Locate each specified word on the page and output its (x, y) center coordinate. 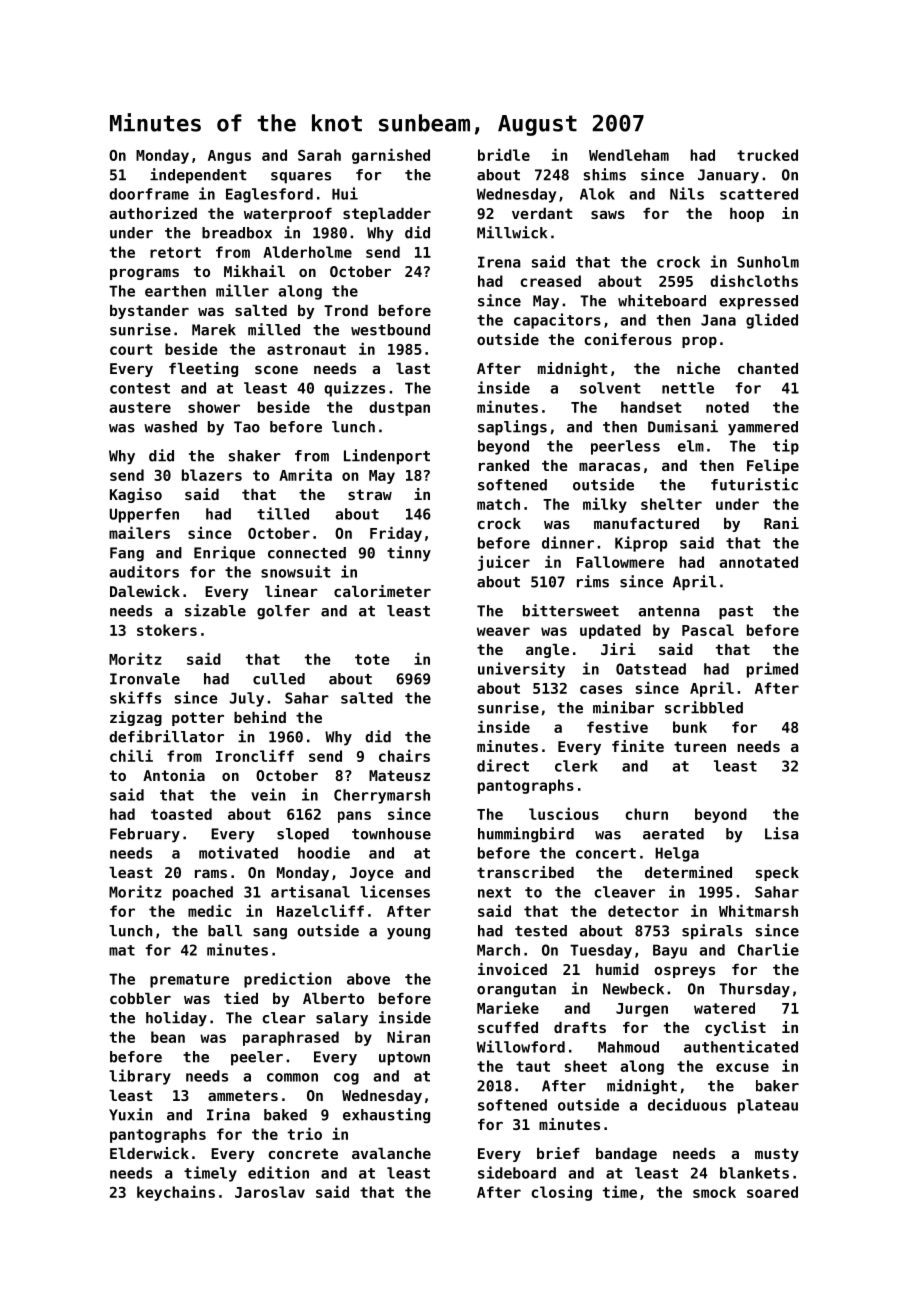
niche (698, 368)
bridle (504, 154)
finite (638, 746)
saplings (512, 428)
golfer (283, 612)
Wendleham (629, 155)
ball (225, 931)
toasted (181, 814)
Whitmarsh (758, 910)
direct (503, 765)
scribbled (704, 707)
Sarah (319, 155)
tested (541, 931)
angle (547, 651)
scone (276, 369)
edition (278, 1172)
